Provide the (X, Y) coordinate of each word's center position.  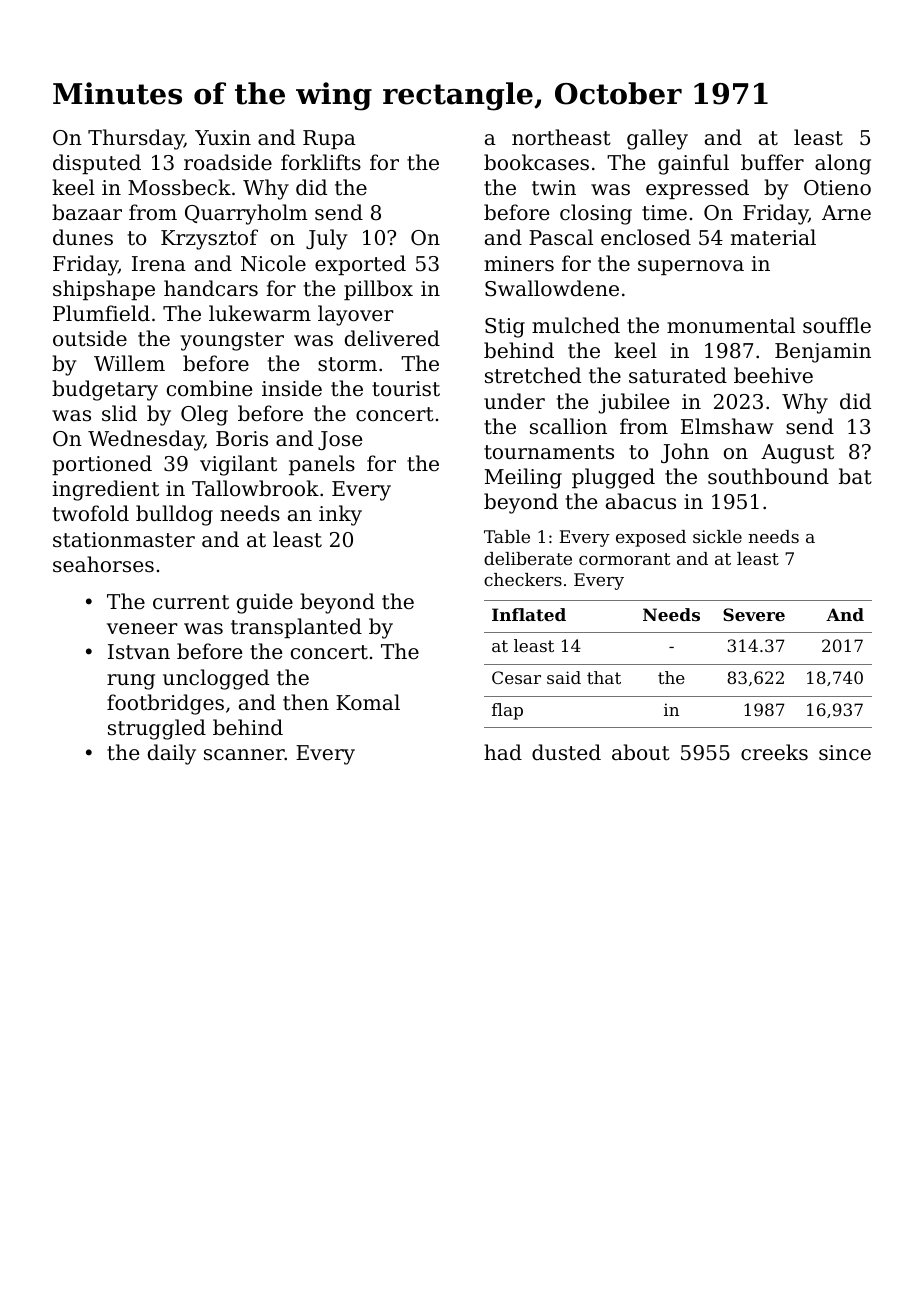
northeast (561, 137)
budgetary (105, 390)
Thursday (136, 139)
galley (657, 139)
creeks (774, 752)
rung (131, 682)
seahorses (103, 564)
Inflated (529, 614)
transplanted (296, 628)
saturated (678, 375)
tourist (406, 389)
